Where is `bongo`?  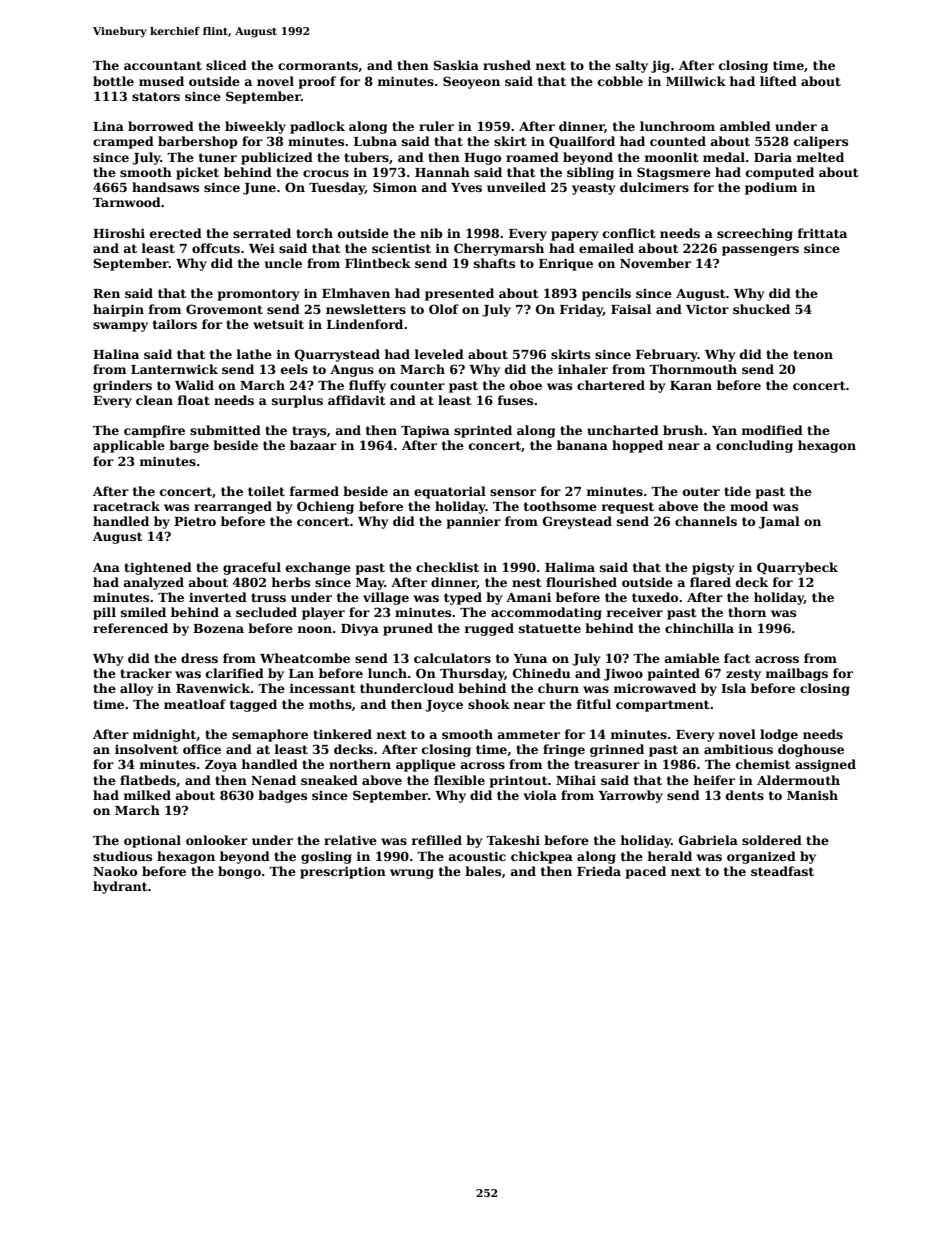 bongo is located at coordinates (239, 872).
